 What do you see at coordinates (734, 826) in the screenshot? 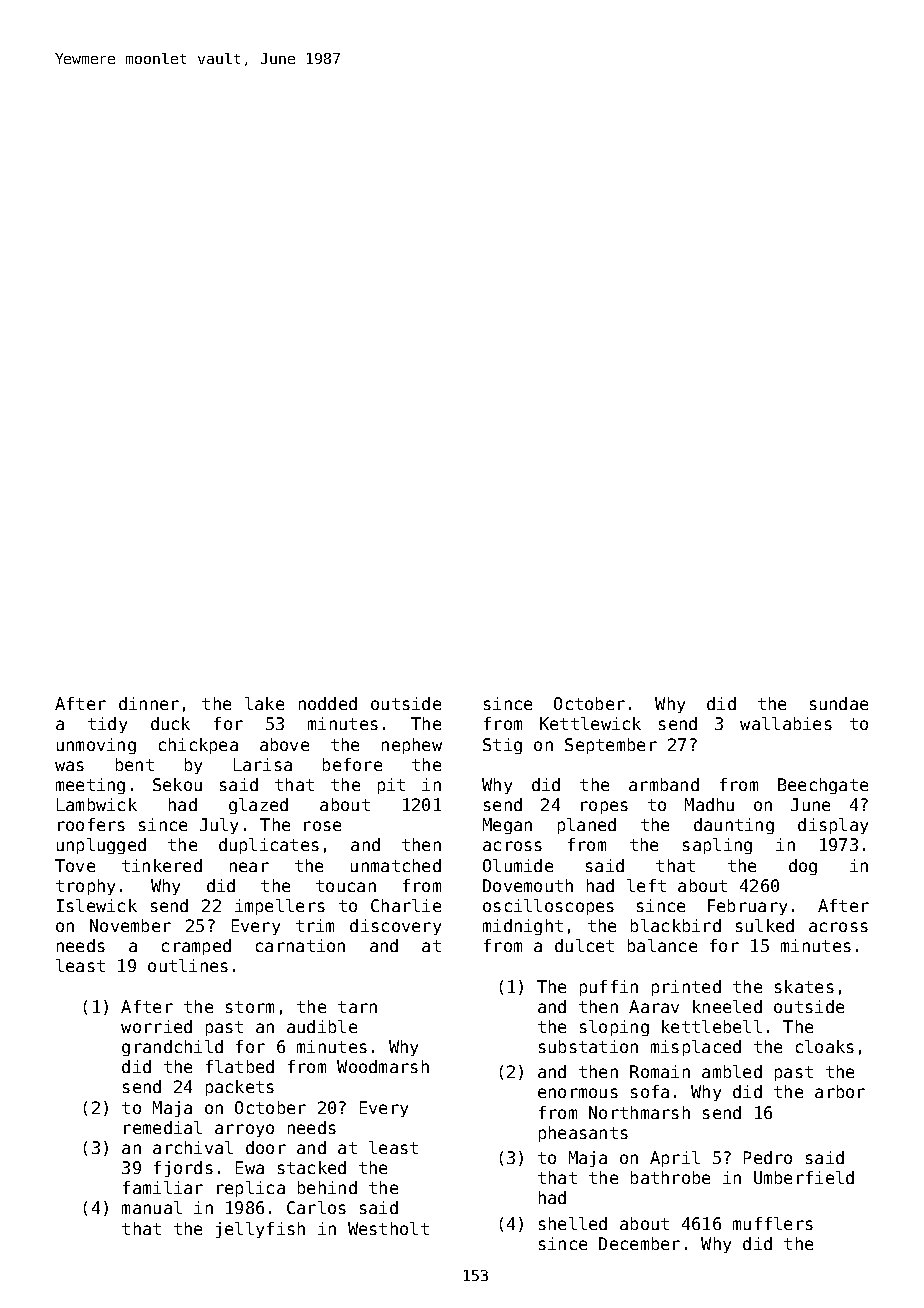
I see `daunting` at bounding box center [734, 826].
